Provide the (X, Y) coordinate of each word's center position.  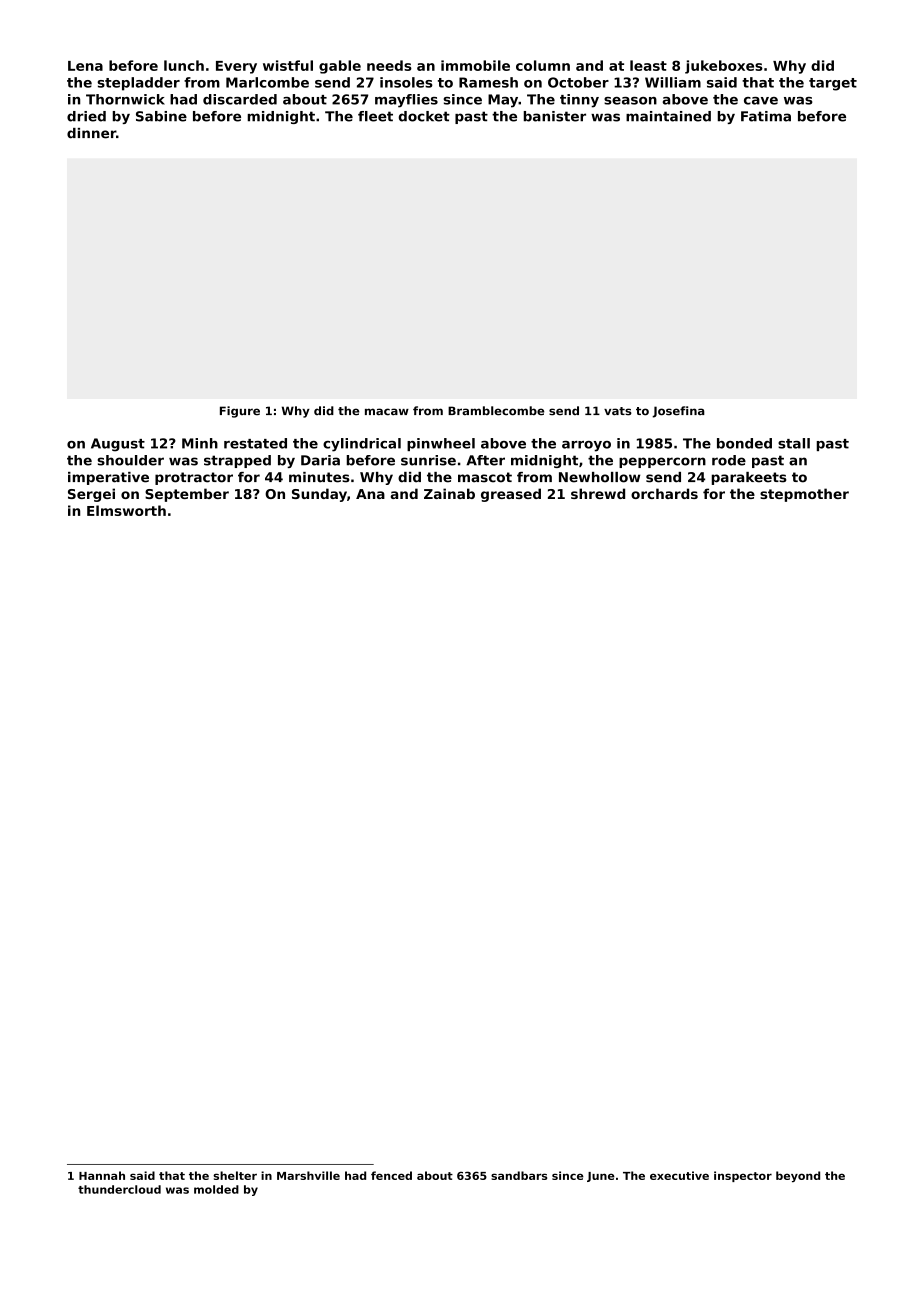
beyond (798, 1177)
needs (389, 65)
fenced (391, 1175)
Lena (85, 66)
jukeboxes (724, 67)
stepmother (804, 495)
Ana (370, 494)
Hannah (102, 1175)
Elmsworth (126, 510)
